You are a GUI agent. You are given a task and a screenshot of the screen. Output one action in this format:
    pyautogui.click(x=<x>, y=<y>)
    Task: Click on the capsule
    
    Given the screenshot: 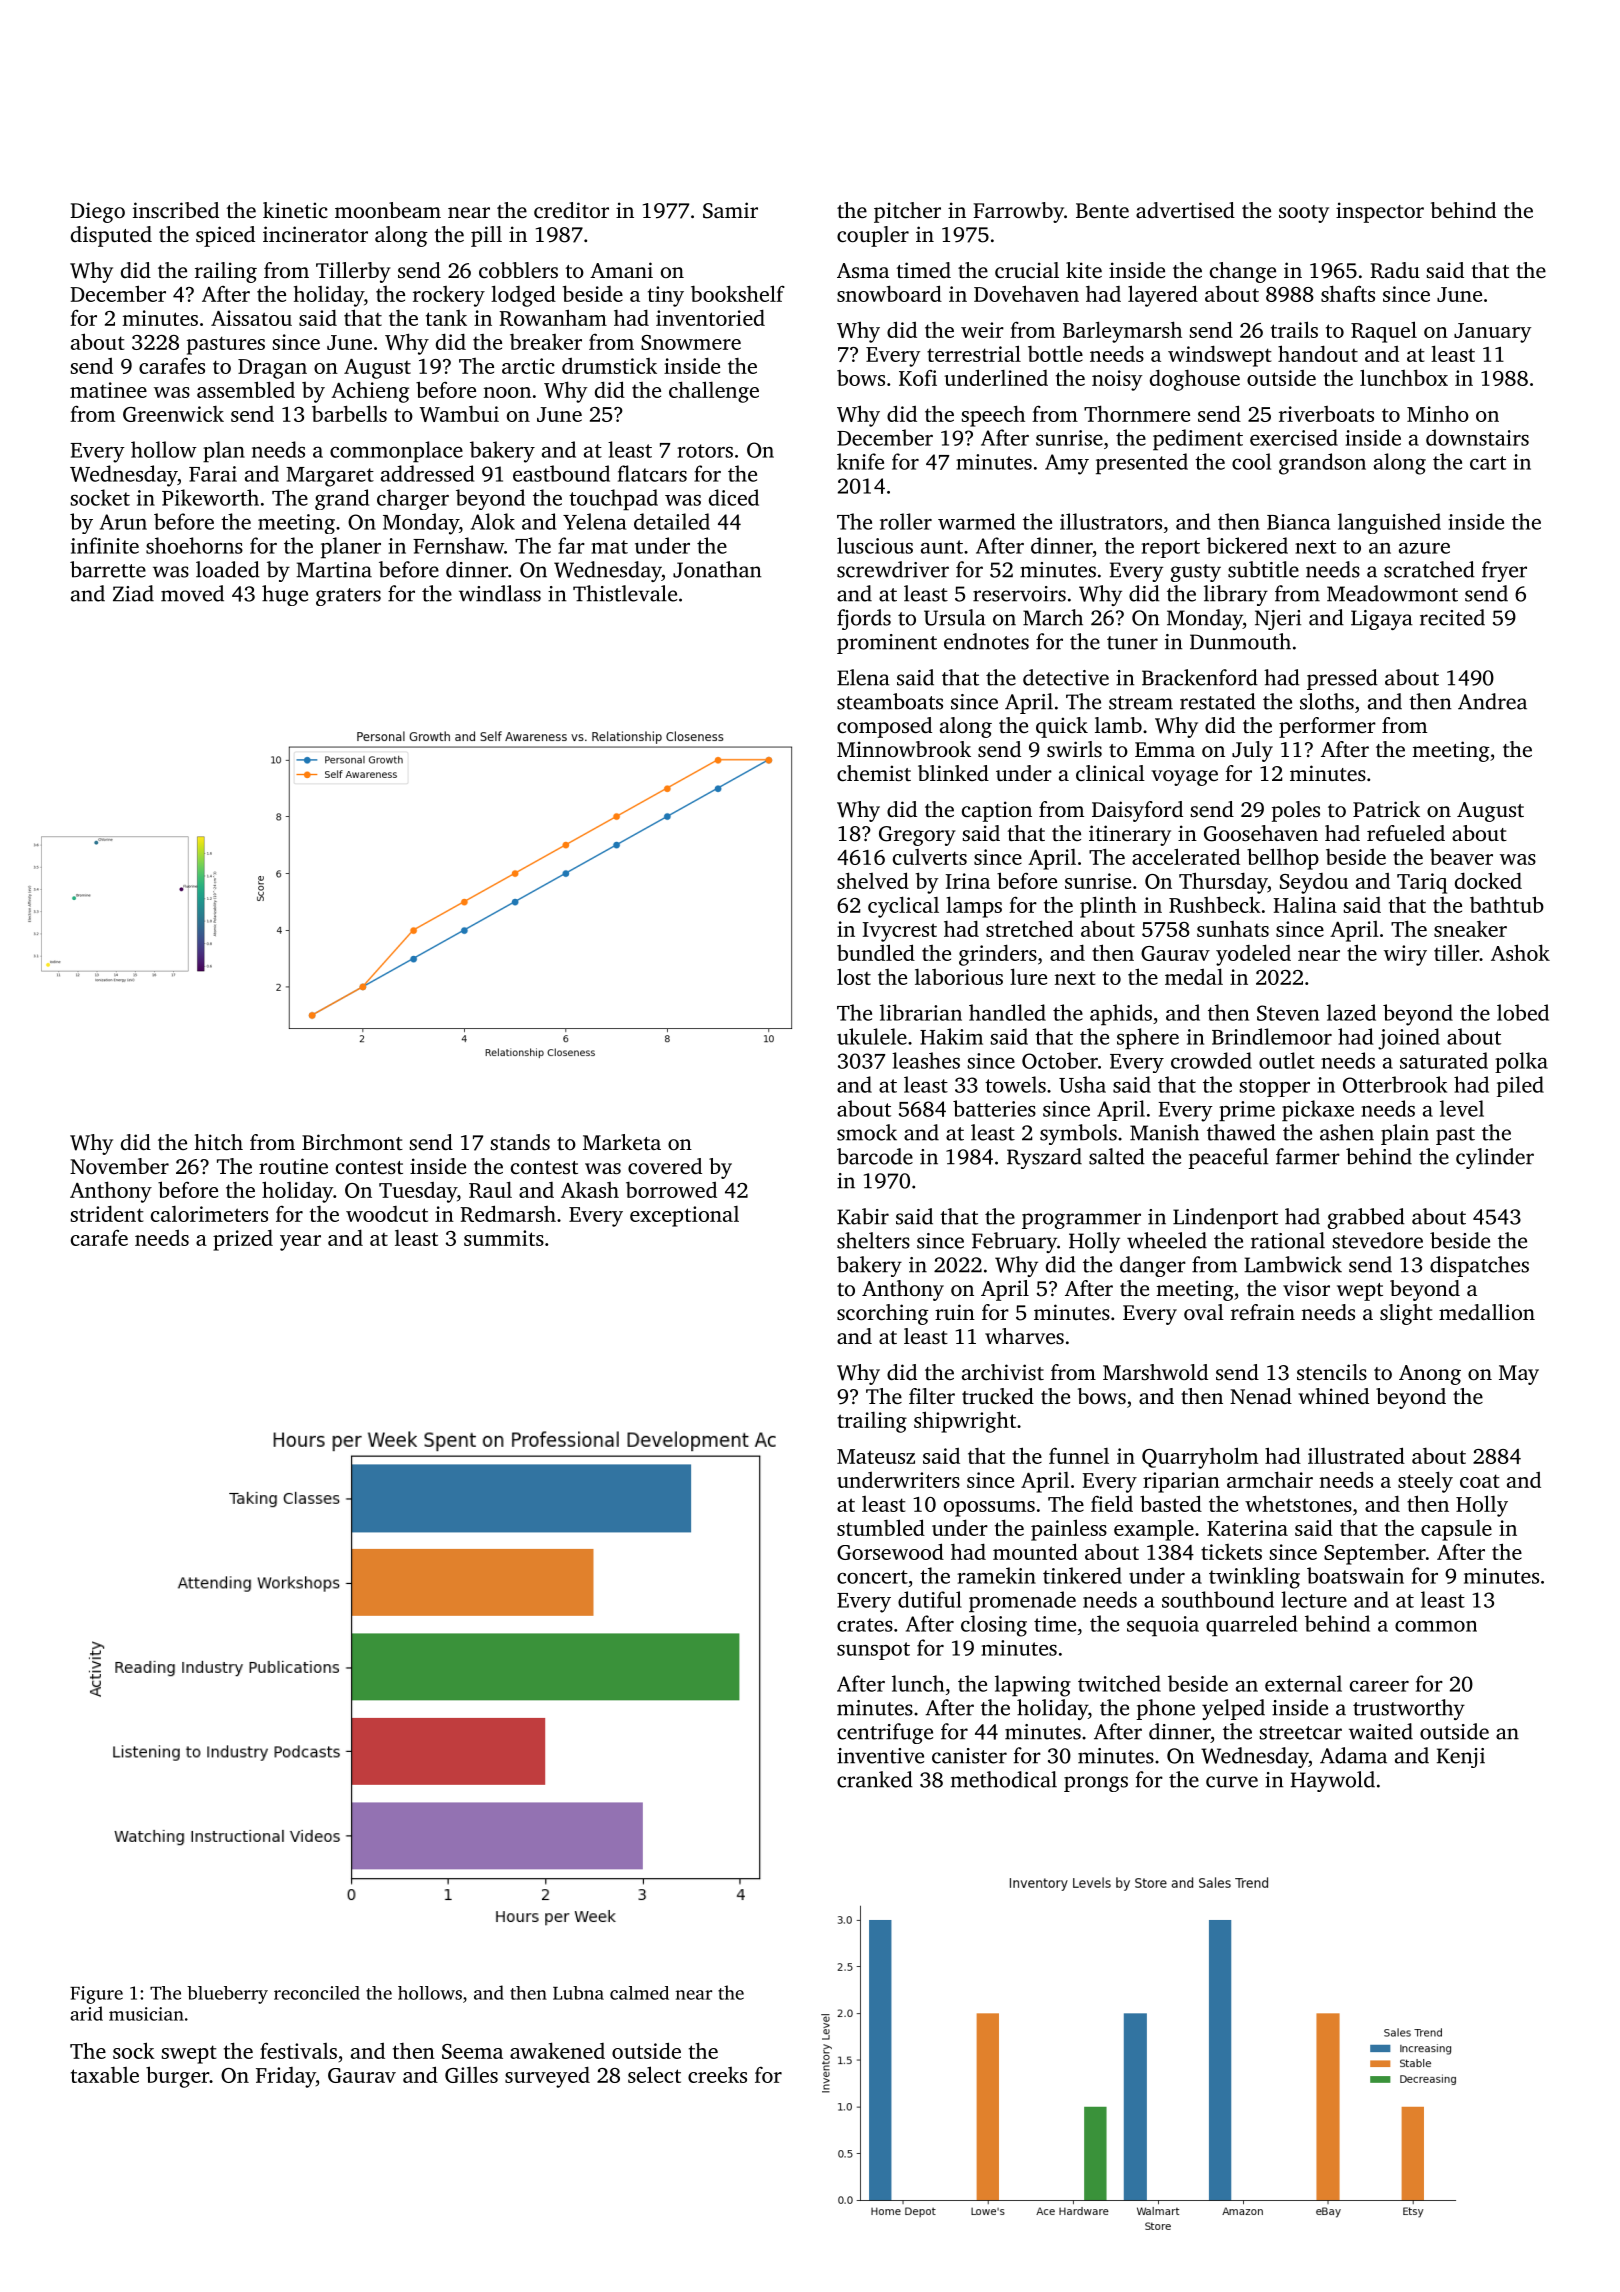 What is the action you would take?
    pyautogui.click(x=1456, y=1530)
